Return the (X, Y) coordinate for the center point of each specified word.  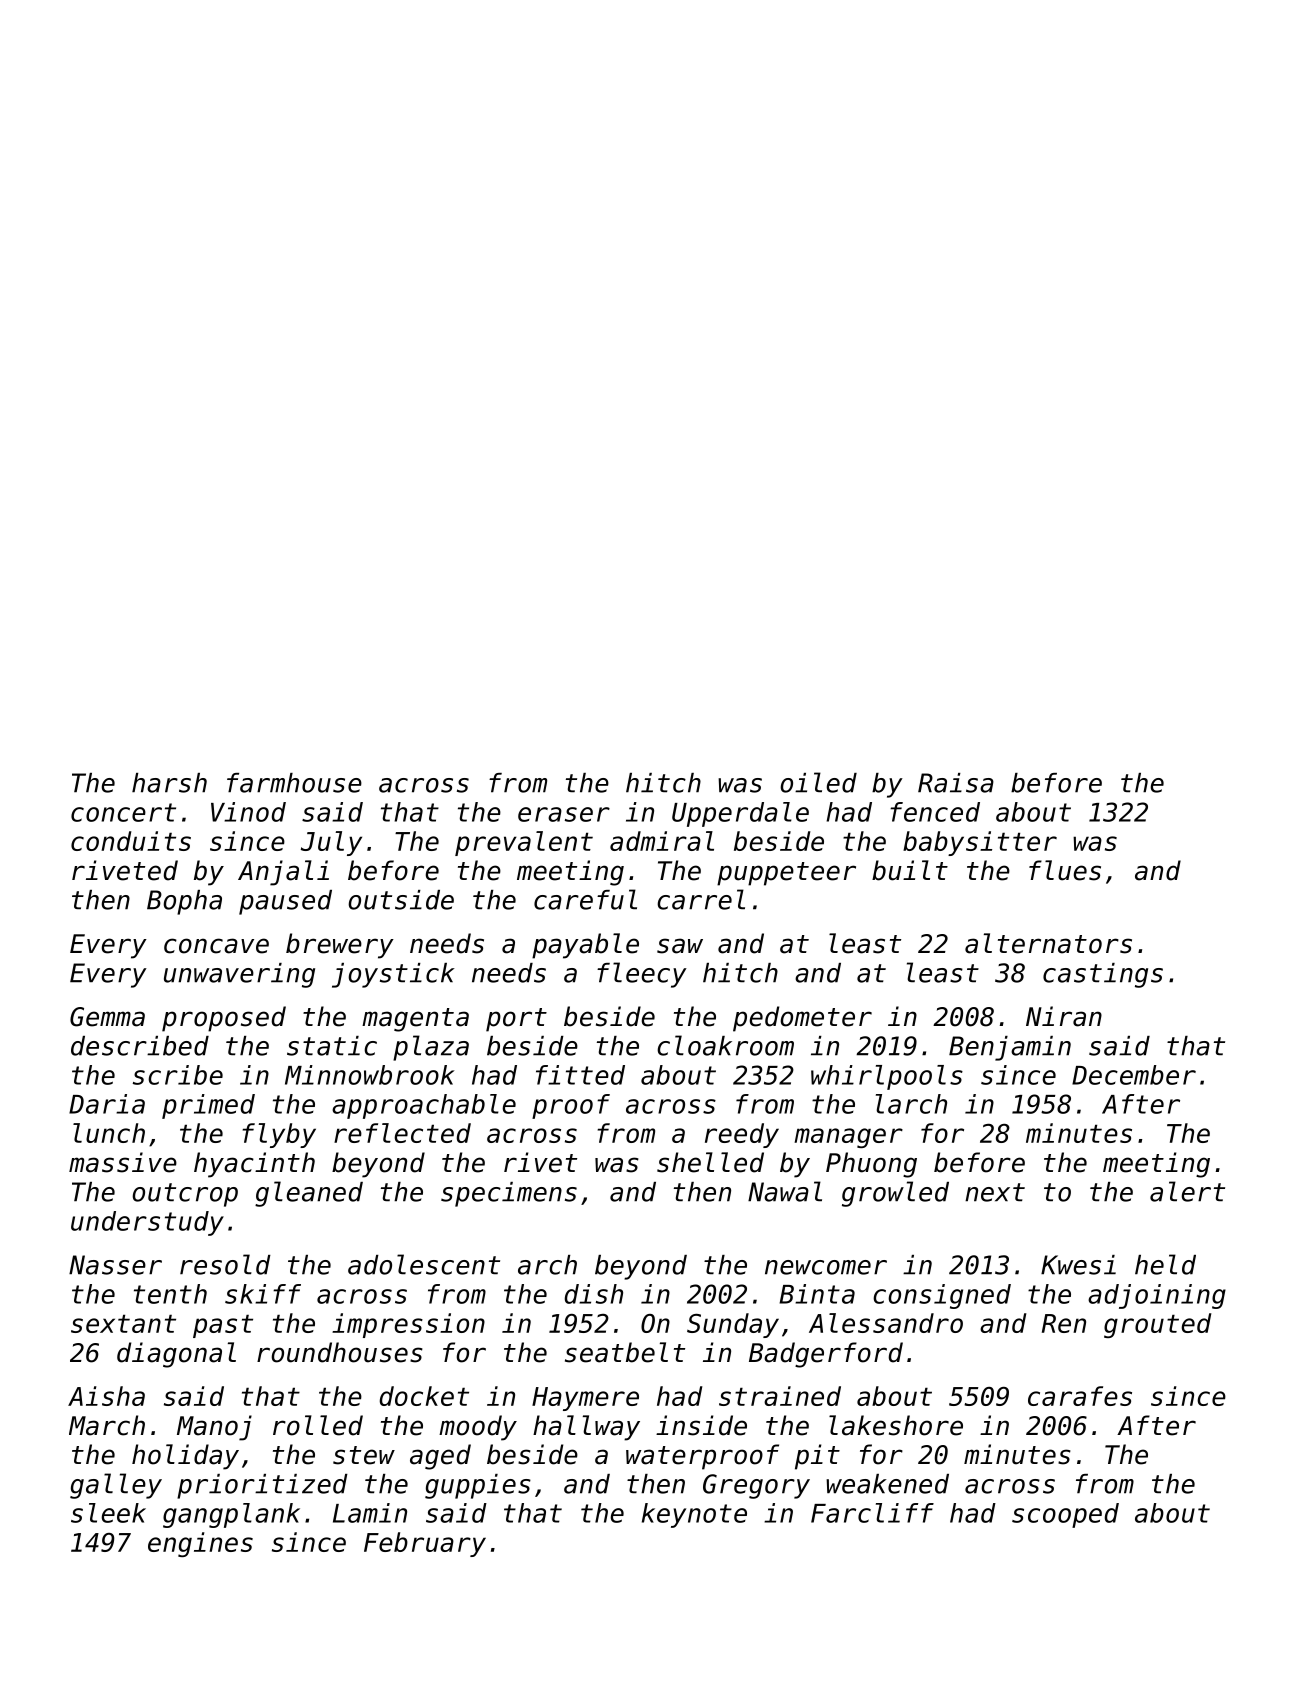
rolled (318, 1425)
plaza (431, 1048)
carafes (1080, 1396)
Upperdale (740, 814)
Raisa (956, 783)
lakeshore (896, 1425)
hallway (586, 1428)
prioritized (262, 1486)
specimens (509, 1194)
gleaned (309, 1194)
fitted (580, 1075)
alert (1187, 1191)
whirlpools (887, 1077)
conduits (131, 841)
